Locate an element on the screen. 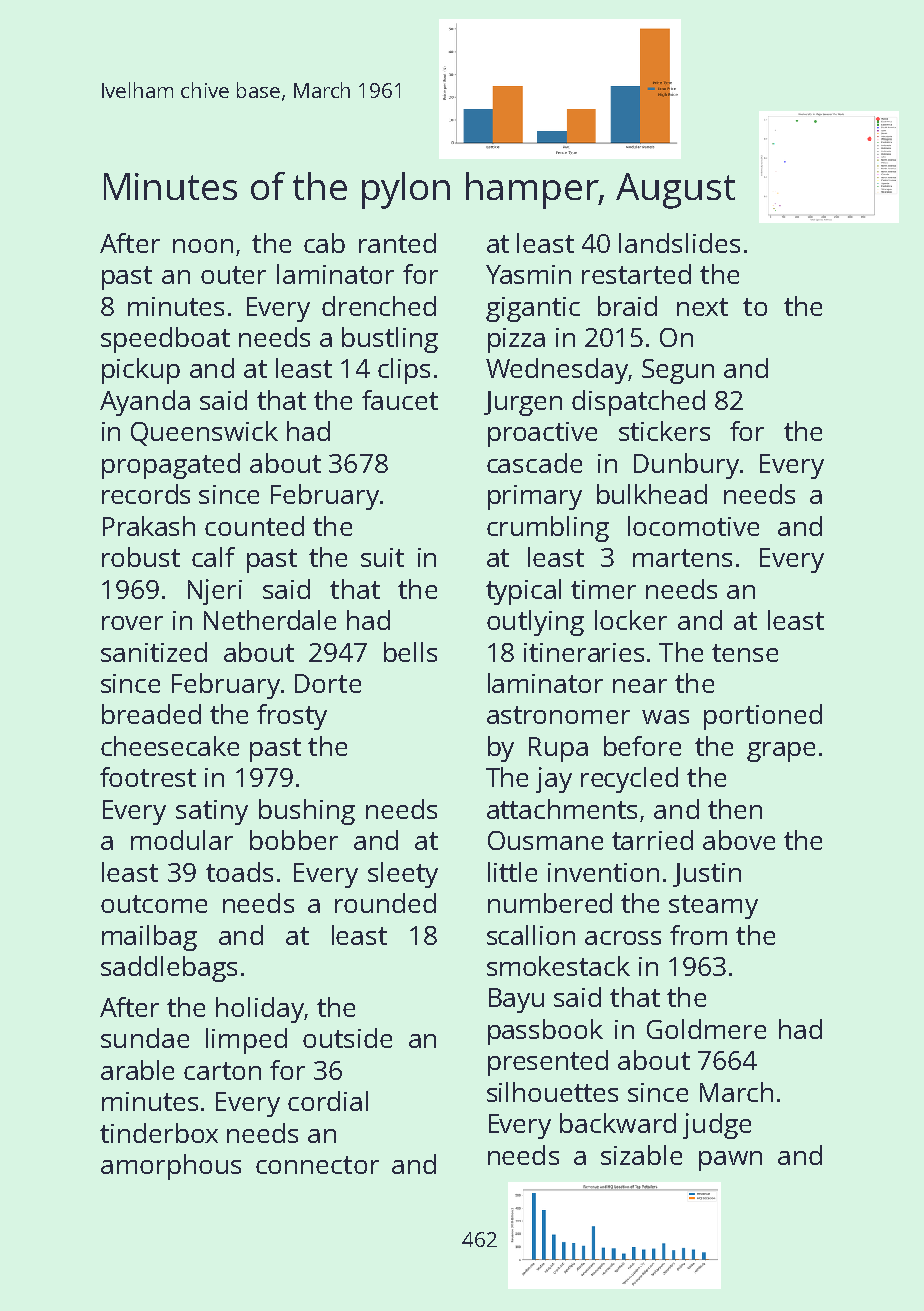 The height and width of the screenshot is (1311, 924). martens is located at coordinates (682, 558).
